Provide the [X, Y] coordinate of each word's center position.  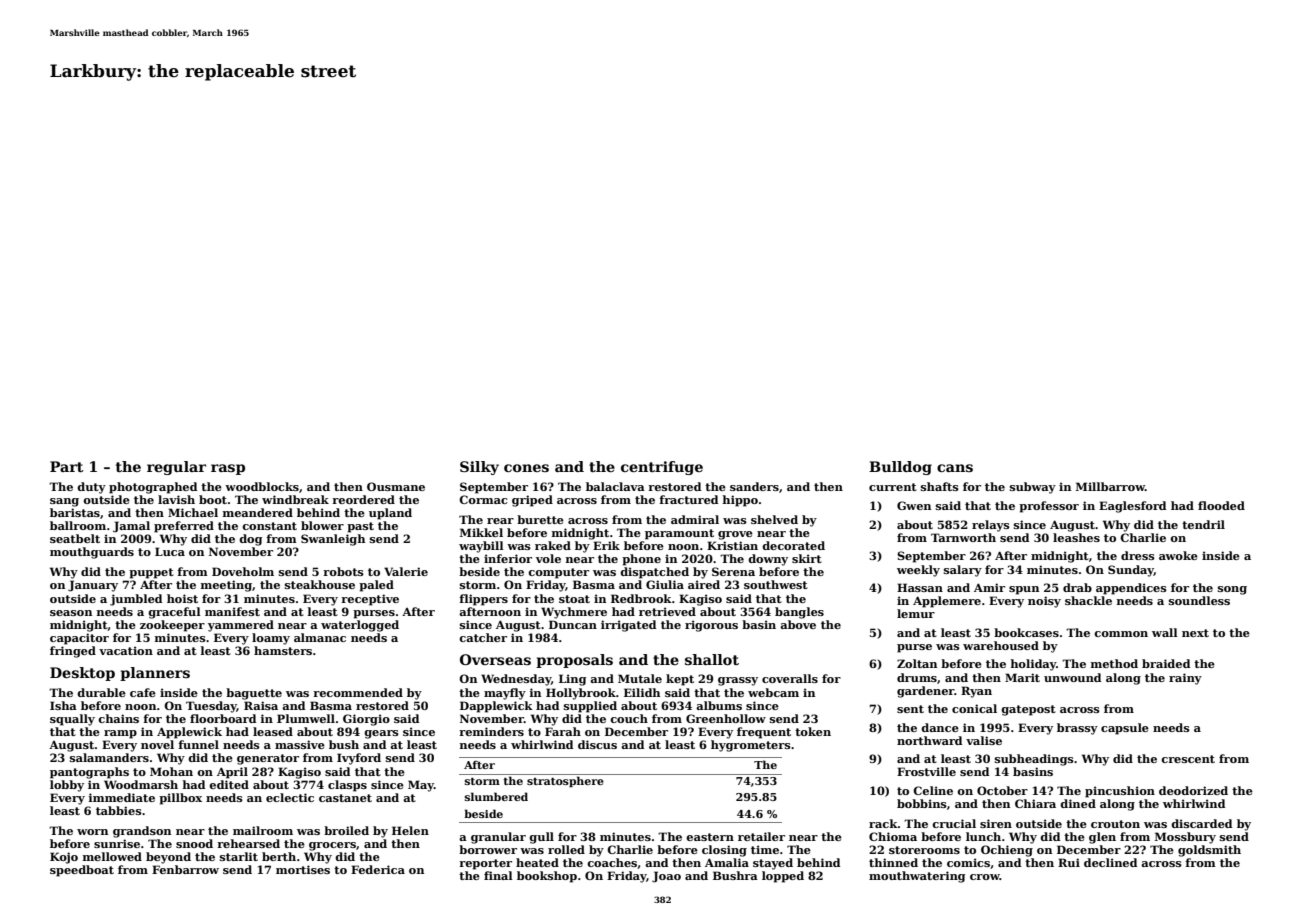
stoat [574, 599]
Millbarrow [1110, 486]
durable [101, 692]
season [71, 613]
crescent [1188, 759]
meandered [258, 512]
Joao [666, 877]
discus [597, 744]
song [1232, 590]
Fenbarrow [185, 869]
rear [500, 521]
